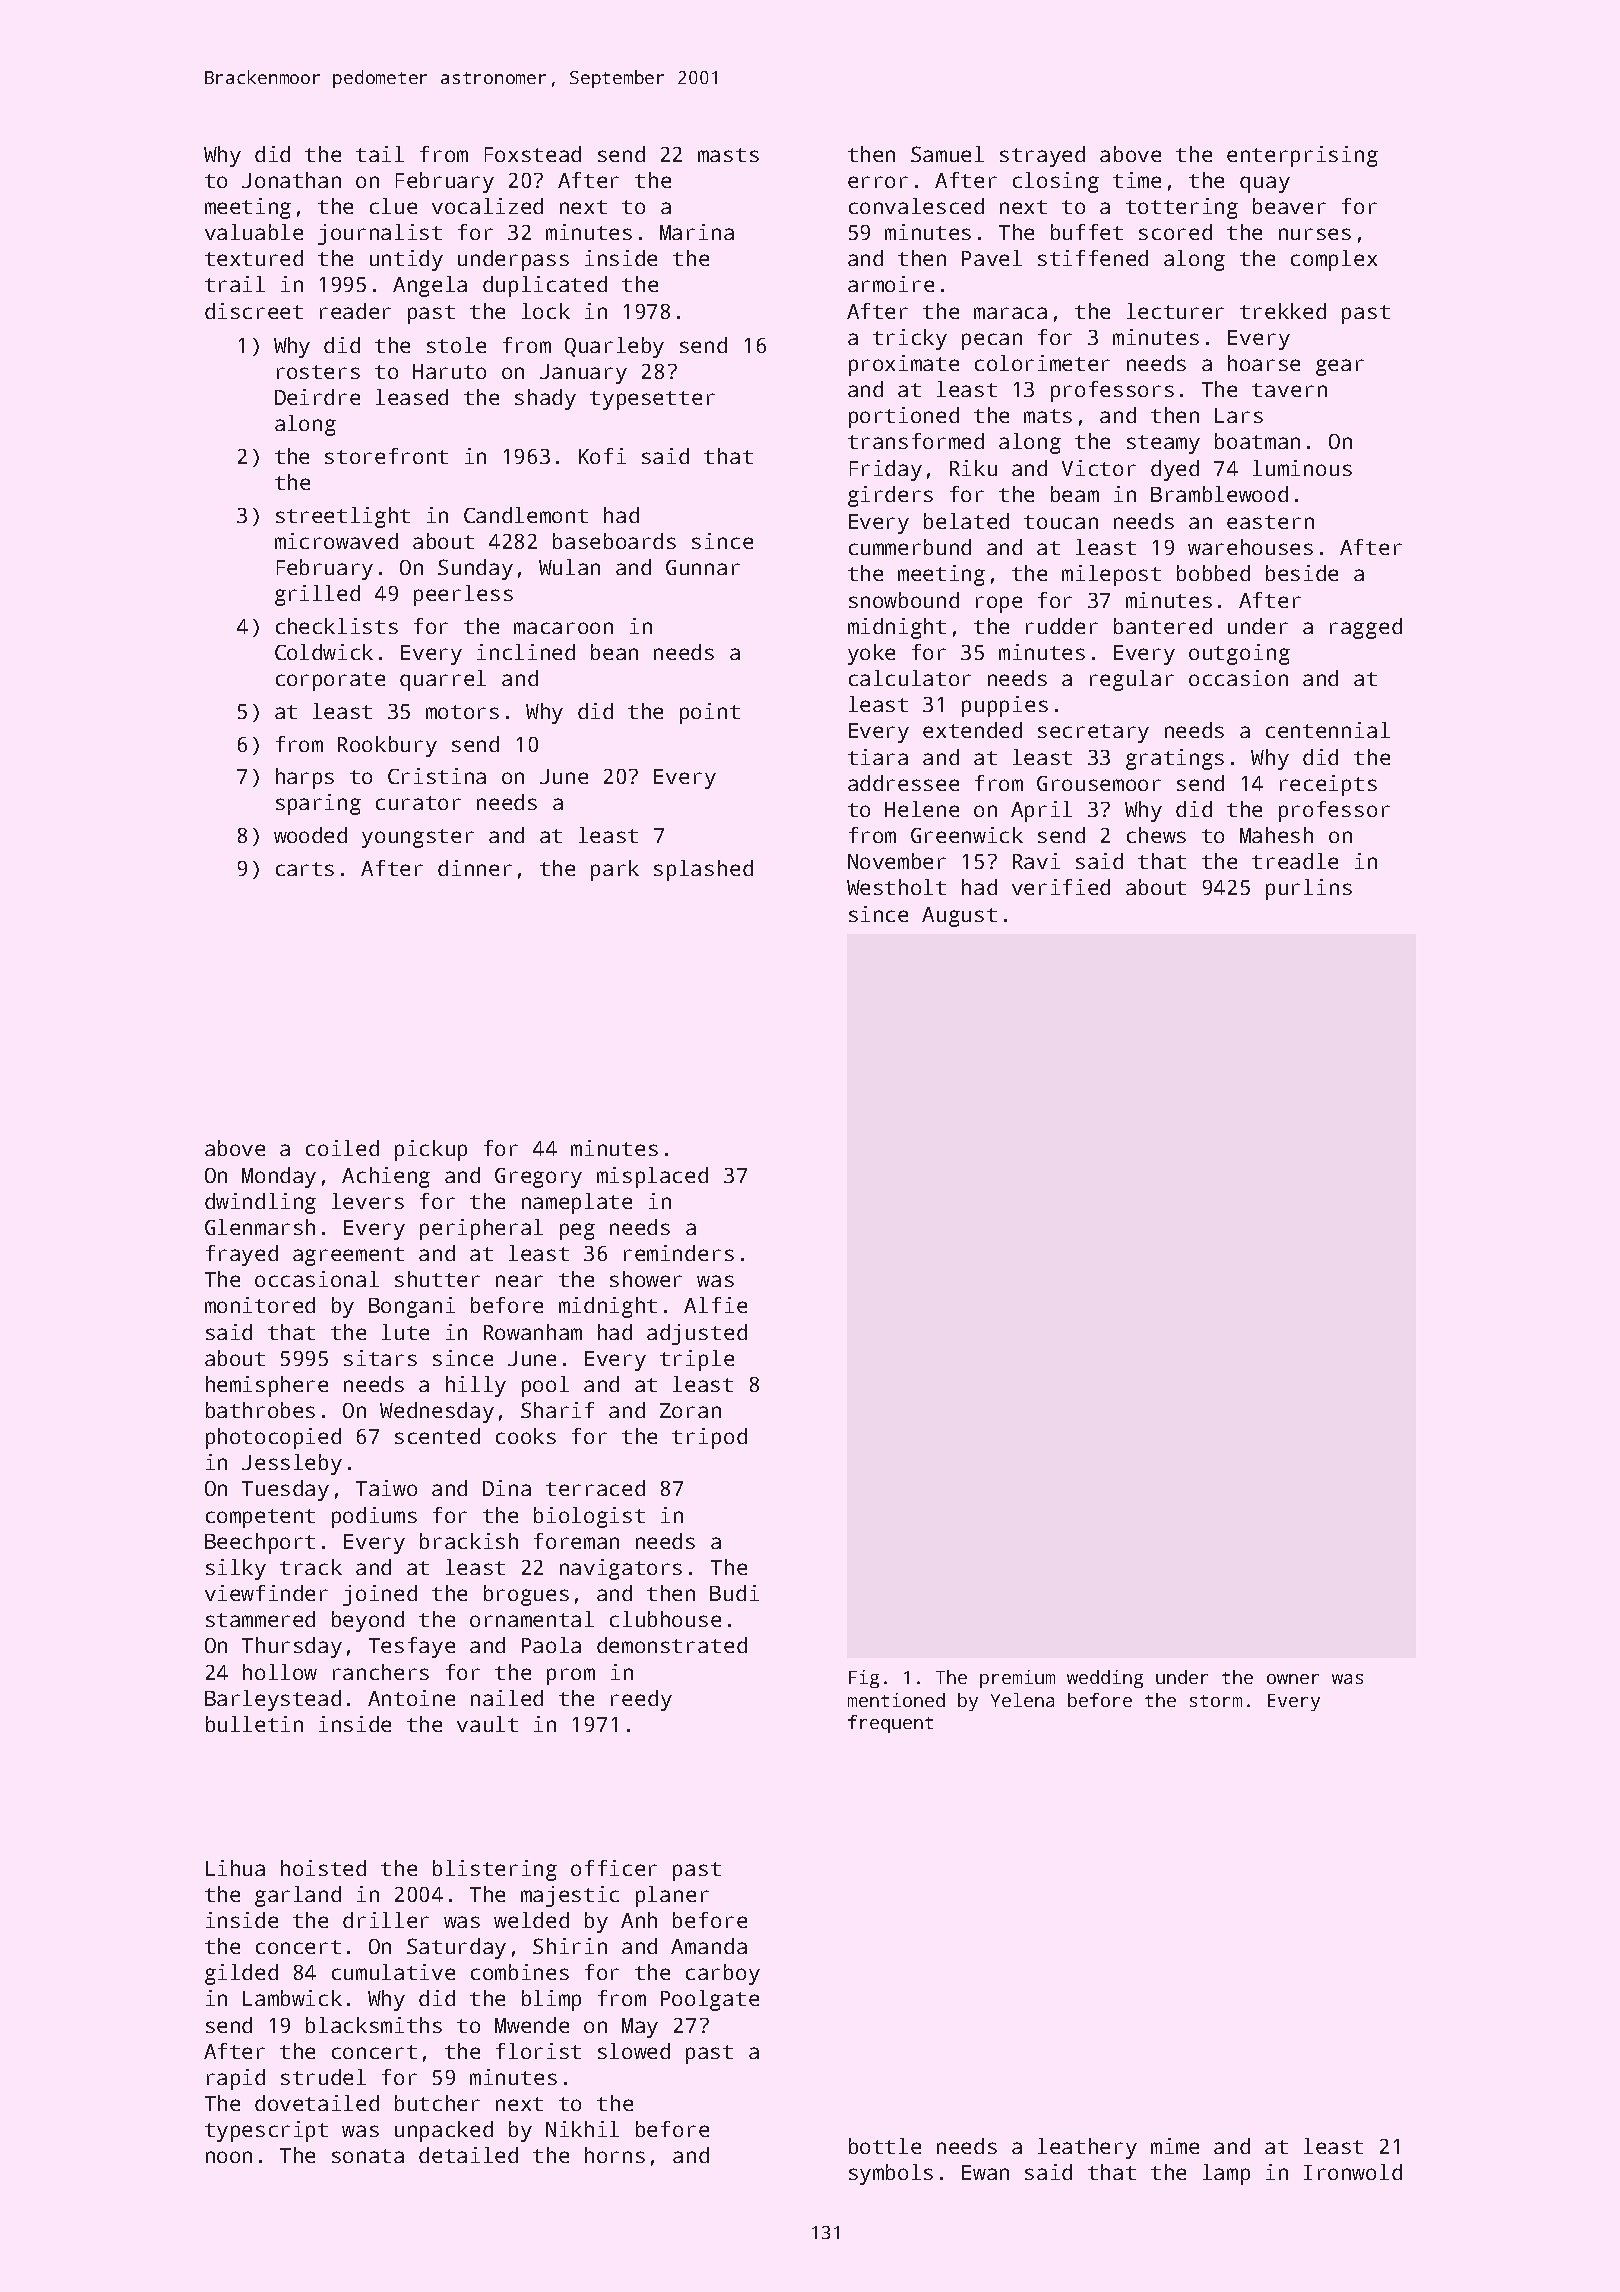 This screenshot has height=2292, width=1620. What do you see at coordinates (985, 2172) in the screenshot?
I see `Ewan` at bounding box center [985, 2172].
